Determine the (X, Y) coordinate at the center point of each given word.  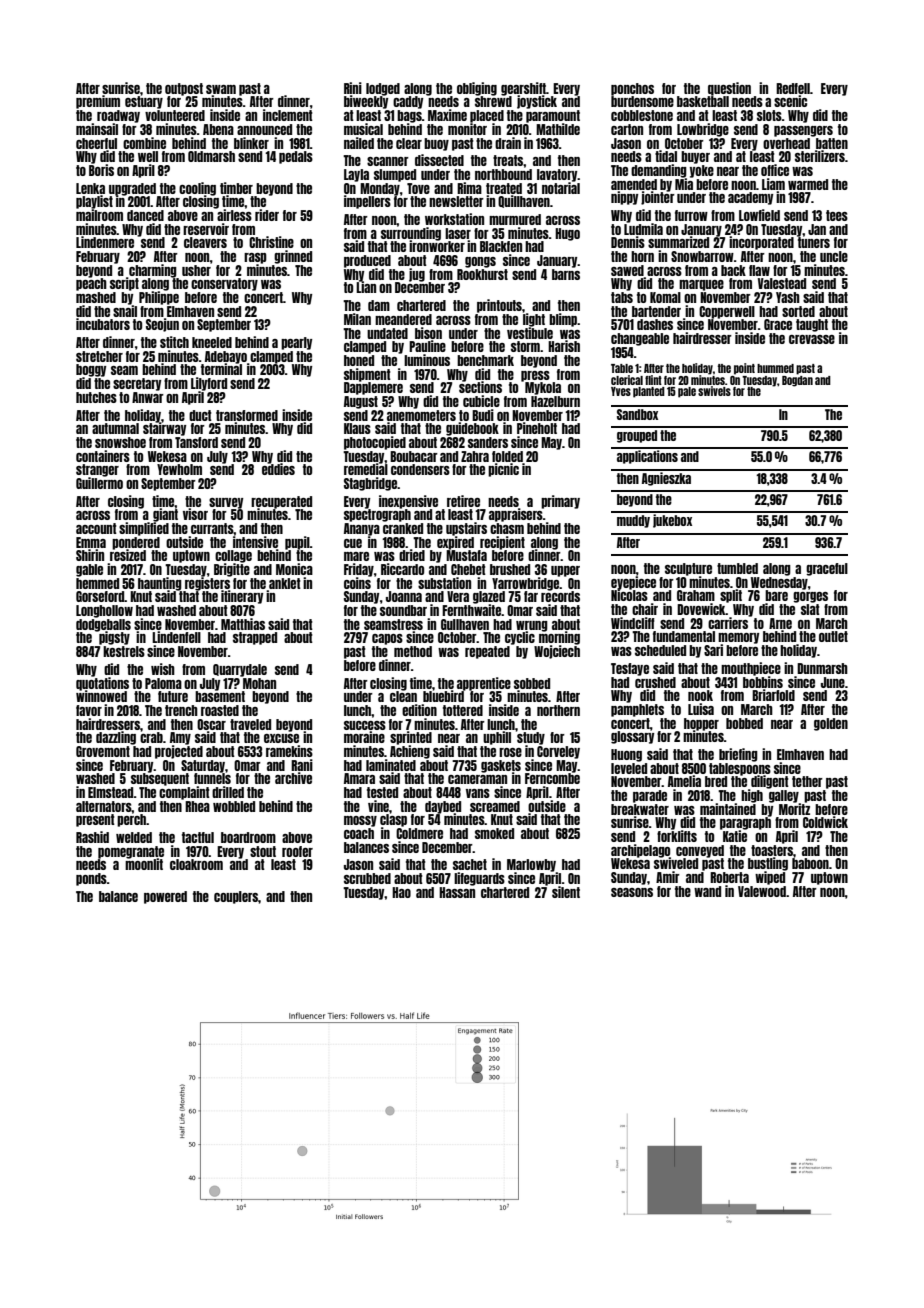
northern (558, 710)
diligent (770, 782)
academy (750, 198)
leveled (629, 768)
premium (98, 102)
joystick (537, 102)
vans (478, 793)
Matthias (243, 624)
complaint (184, 793)
